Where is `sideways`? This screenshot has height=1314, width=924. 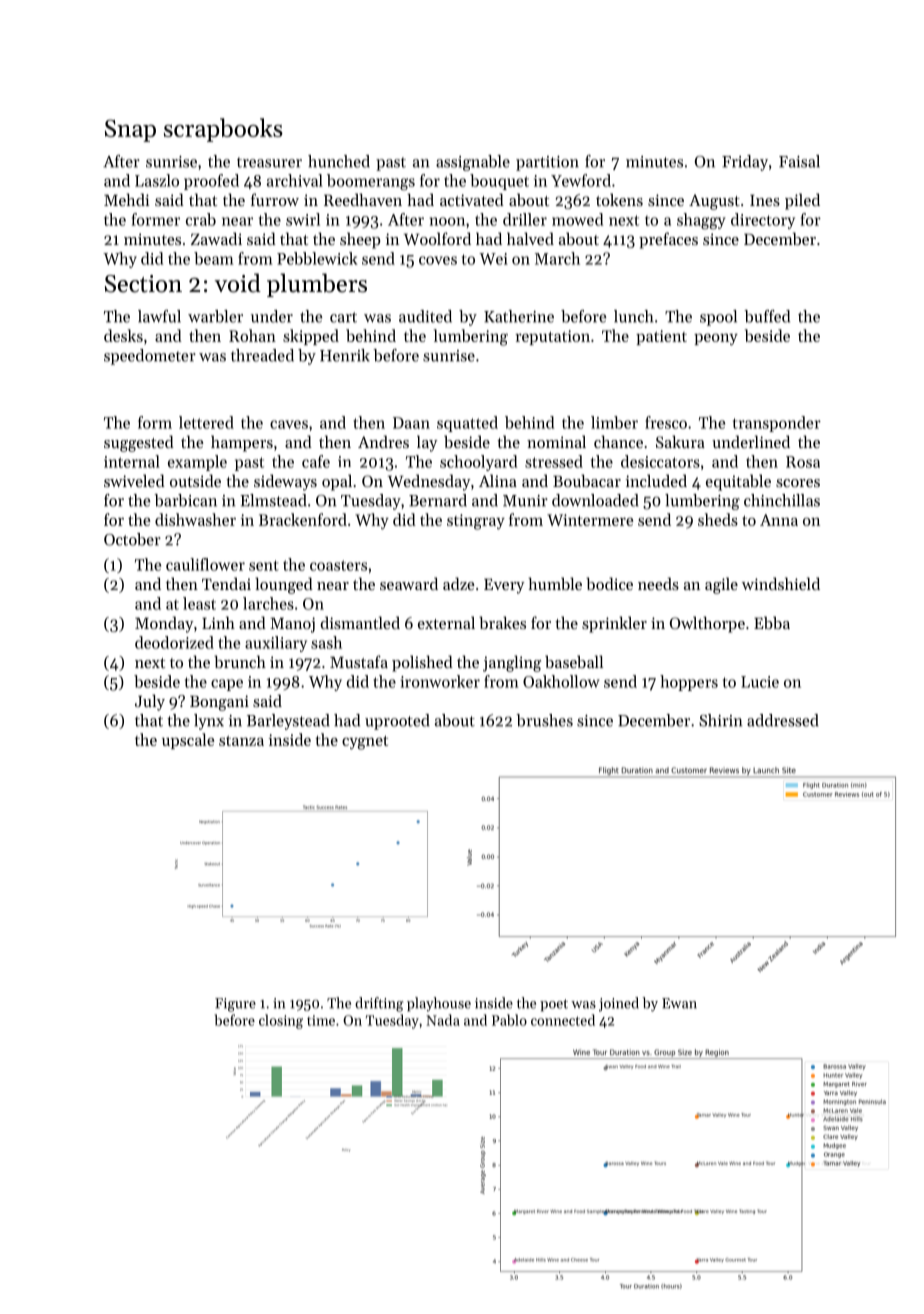
sideways is located at coordinates (285, 482).
